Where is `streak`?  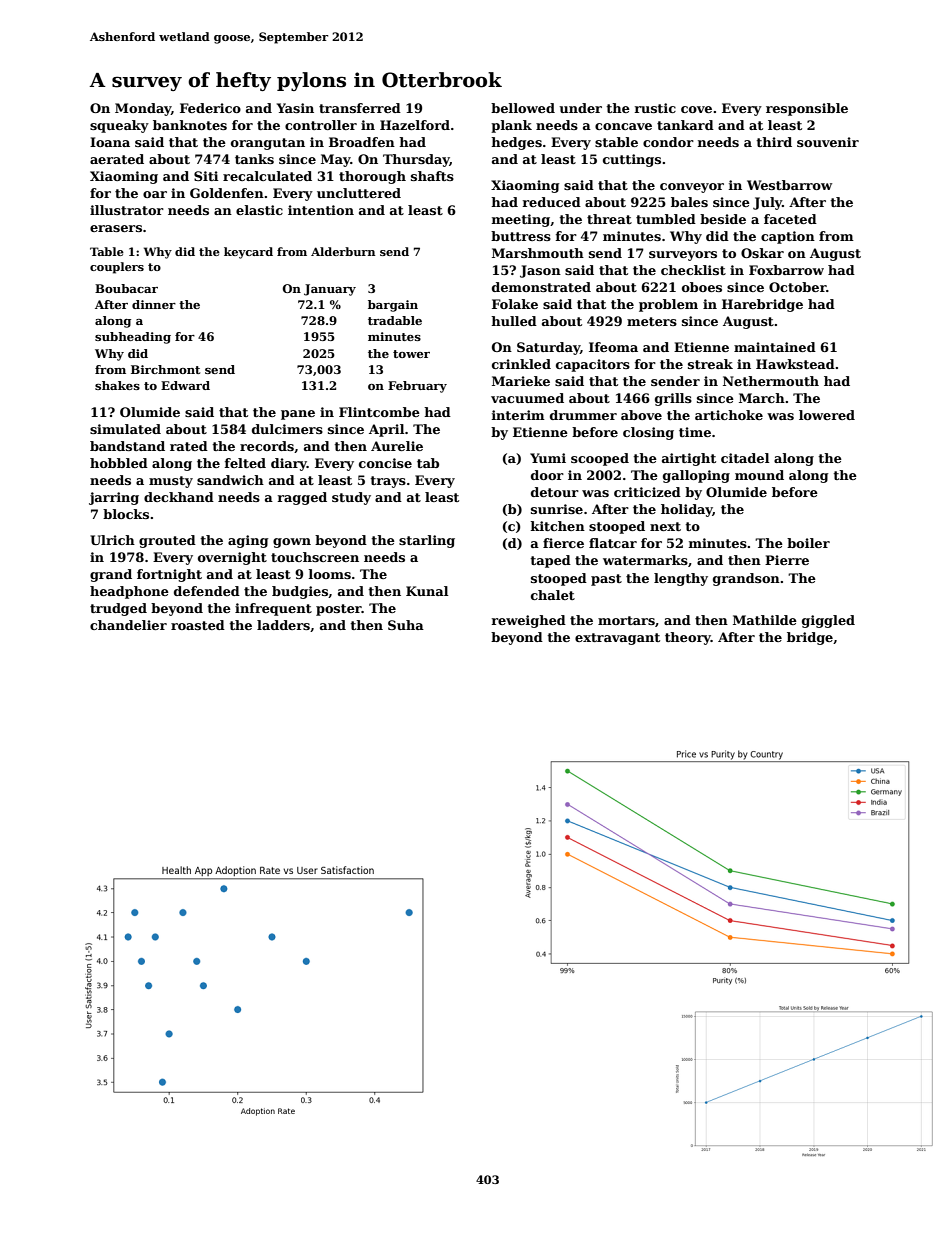
streak is located at coordinates (710, 364).
